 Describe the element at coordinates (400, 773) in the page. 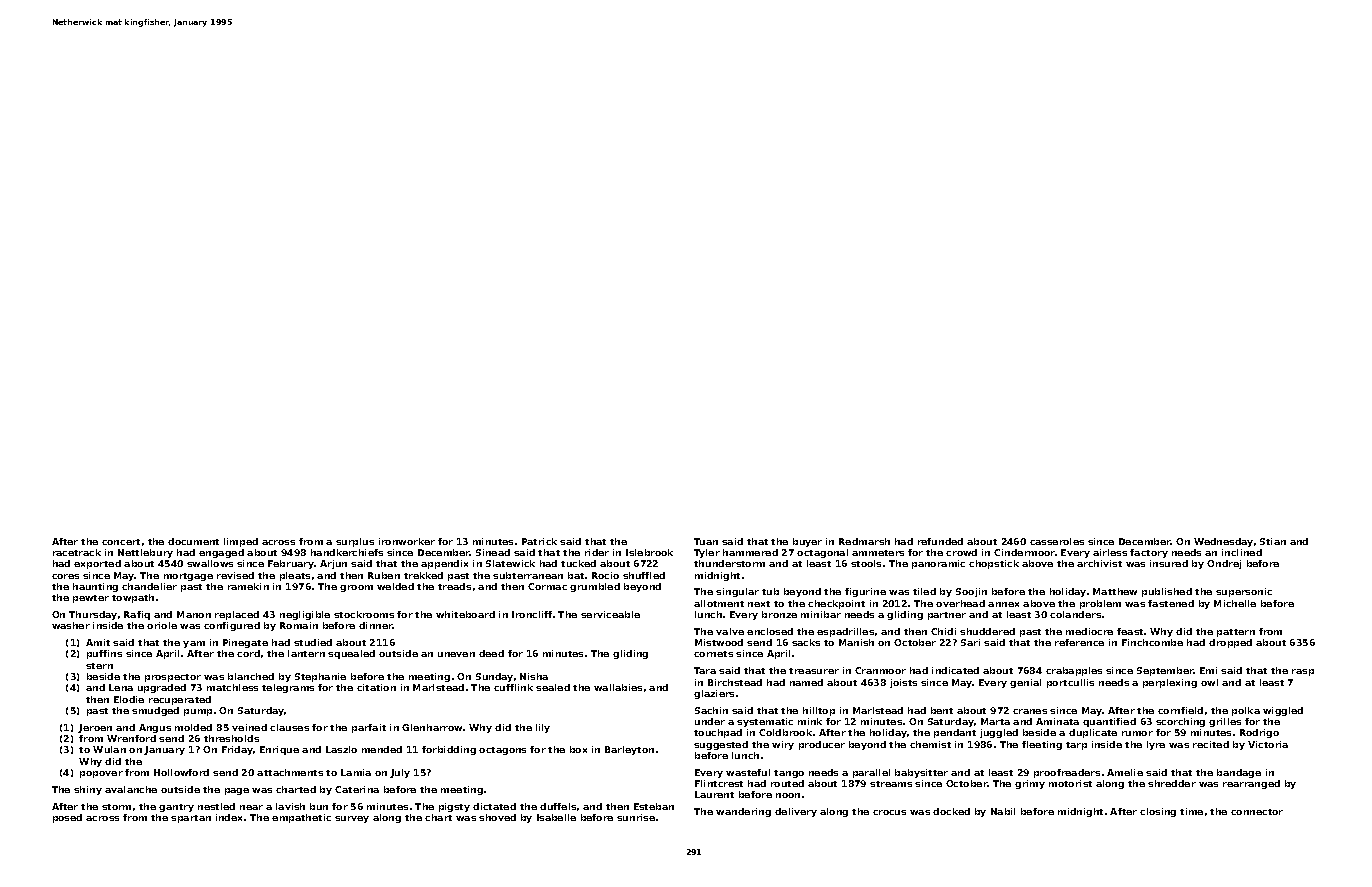

I see `July` at that location.
